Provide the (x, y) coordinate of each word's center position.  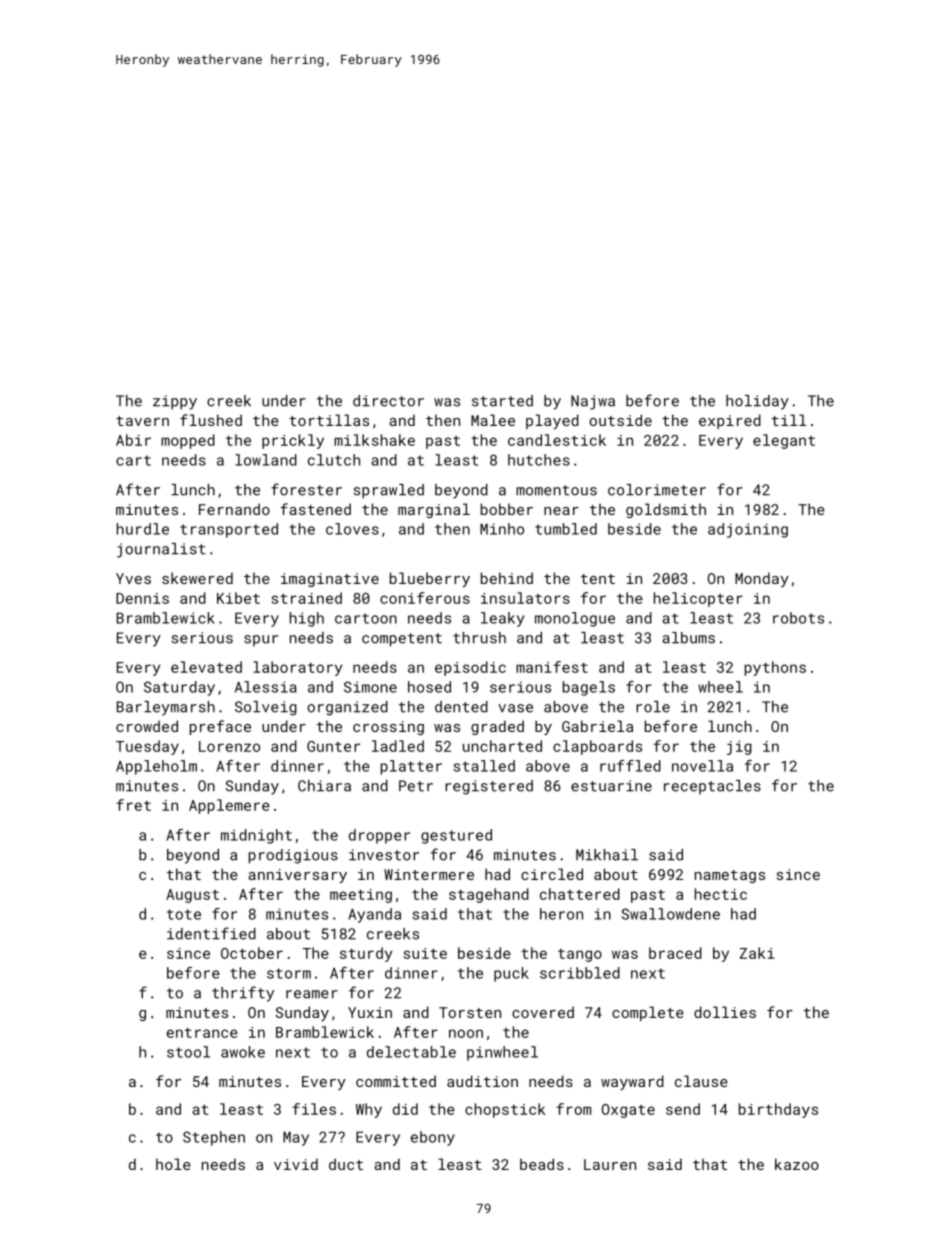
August (192, 896)
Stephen (214, 1138)
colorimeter (657, 490)
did (405, 1109)
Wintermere (429, 874)
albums (688, 638)
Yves (133, 578)
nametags (730, 876)
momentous (556, 490)
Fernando (234, 509)
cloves (352, 529)
